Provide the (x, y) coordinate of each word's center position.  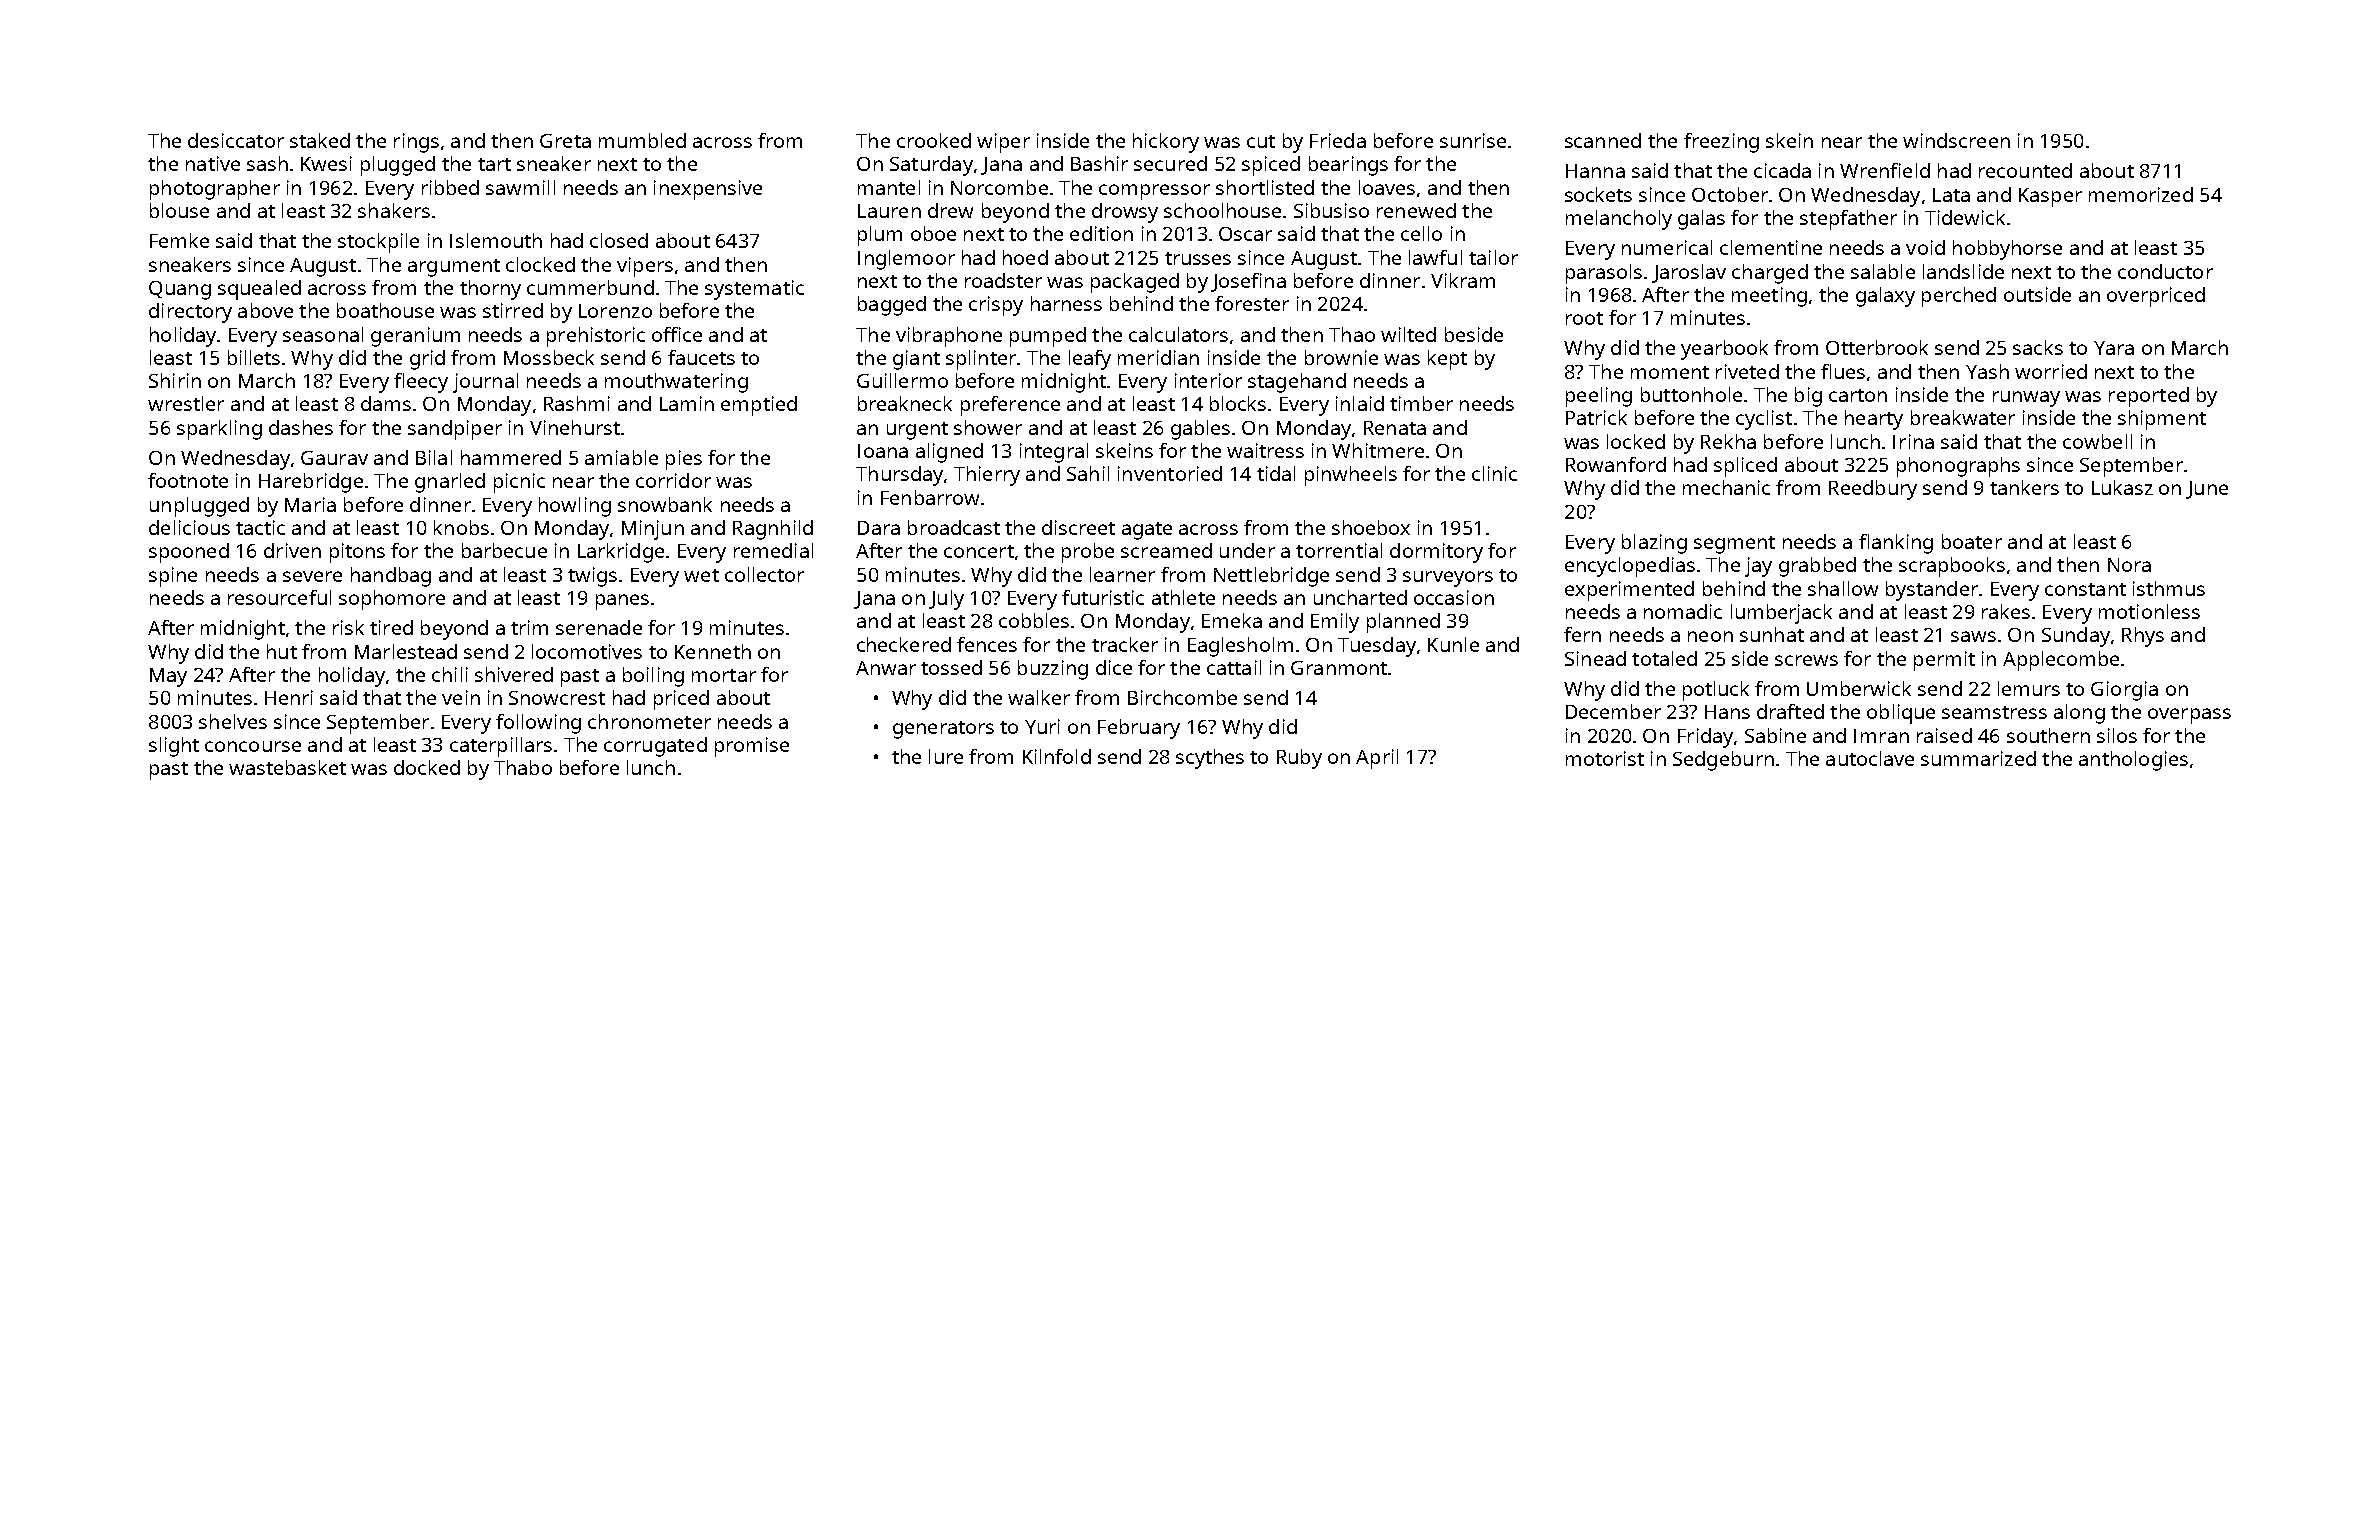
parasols (1604, 274)
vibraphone (949, 337)
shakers (394, 210)
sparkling (219, 430)
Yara (2114, 348)
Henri (289, 697)
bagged (892, 306)
